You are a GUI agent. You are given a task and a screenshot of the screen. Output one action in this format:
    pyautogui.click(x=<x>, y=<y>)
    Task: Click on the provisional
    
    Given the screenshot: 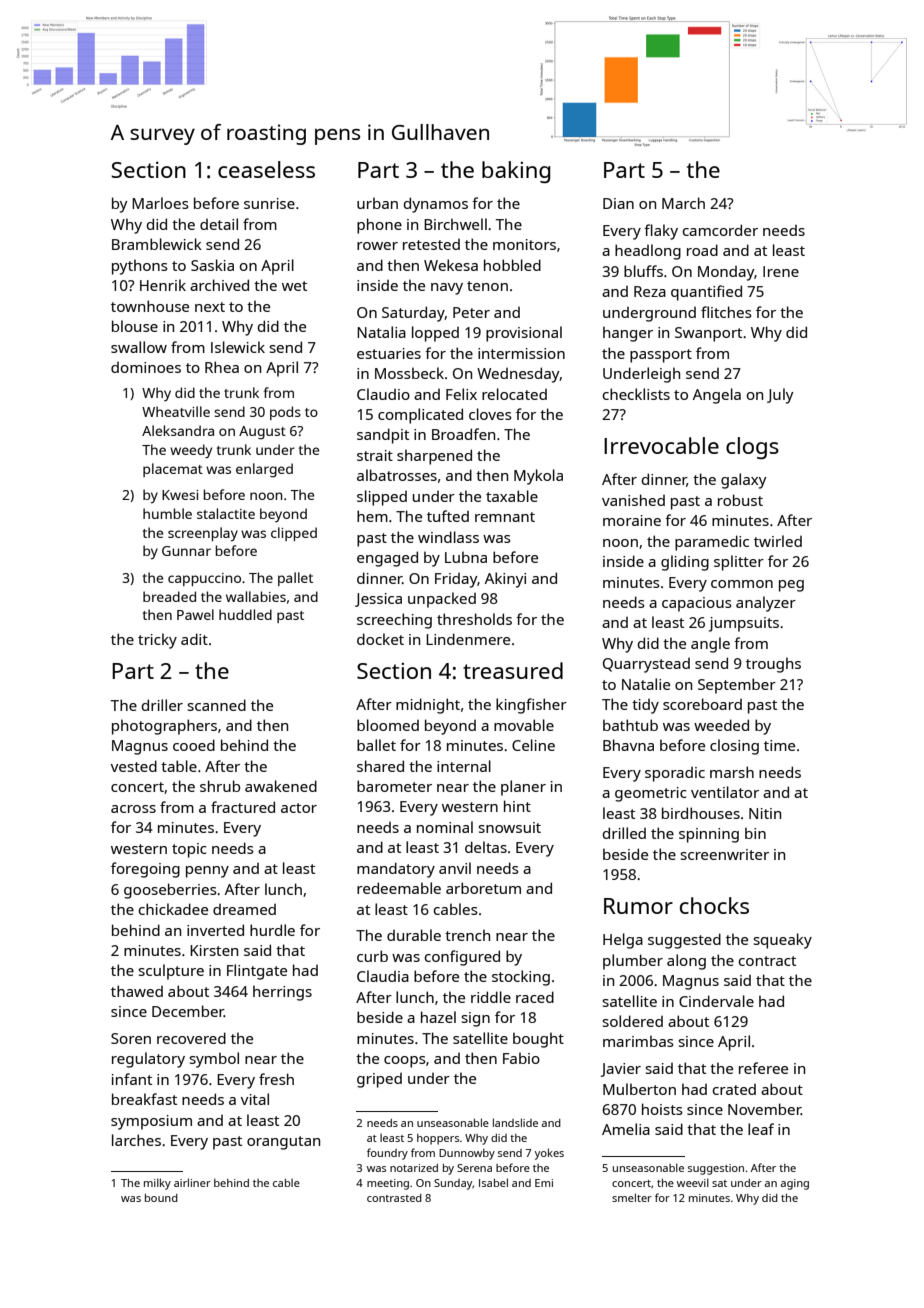 What is the action you would take?
    pyautogui.click(x=524, y=334)
